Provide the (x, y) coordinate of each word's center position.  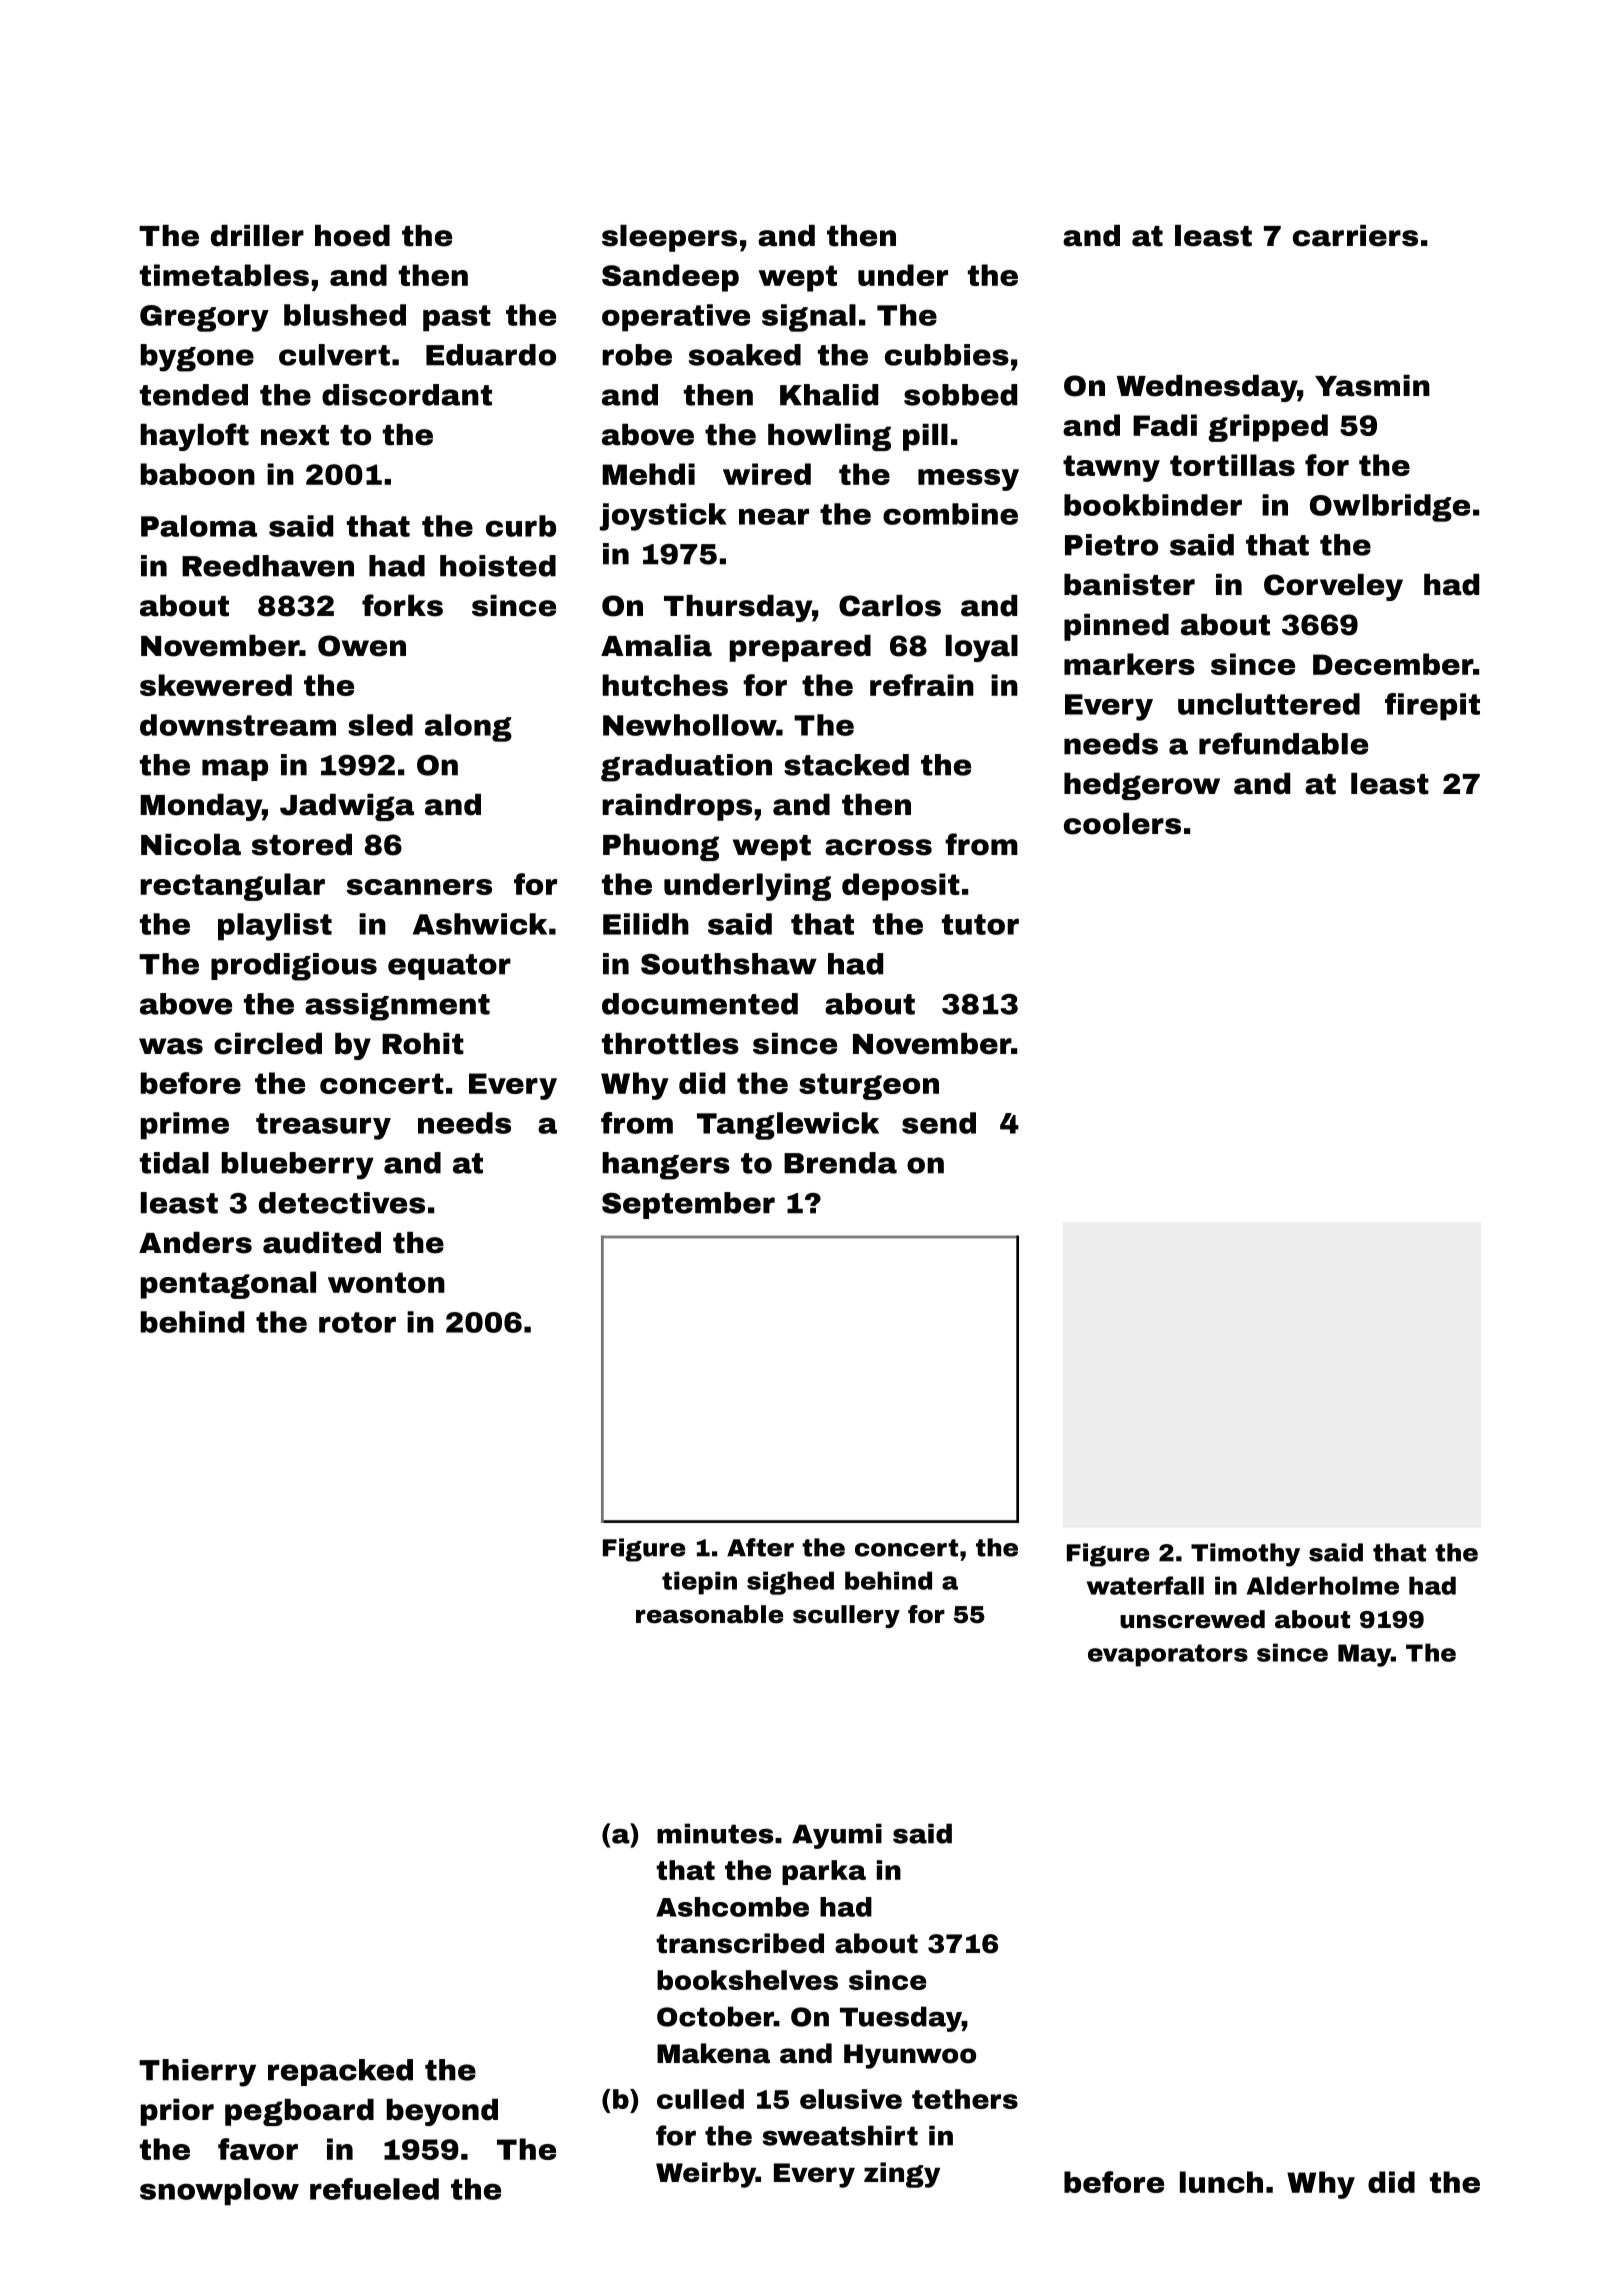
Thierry (197, 2073)
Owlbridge (1390, 508)
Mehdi (648, 474)
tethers (965, 2099)
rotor (357, 1322)
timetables (224, 275)
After (760, 1547)
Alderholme (1323, 1585)
